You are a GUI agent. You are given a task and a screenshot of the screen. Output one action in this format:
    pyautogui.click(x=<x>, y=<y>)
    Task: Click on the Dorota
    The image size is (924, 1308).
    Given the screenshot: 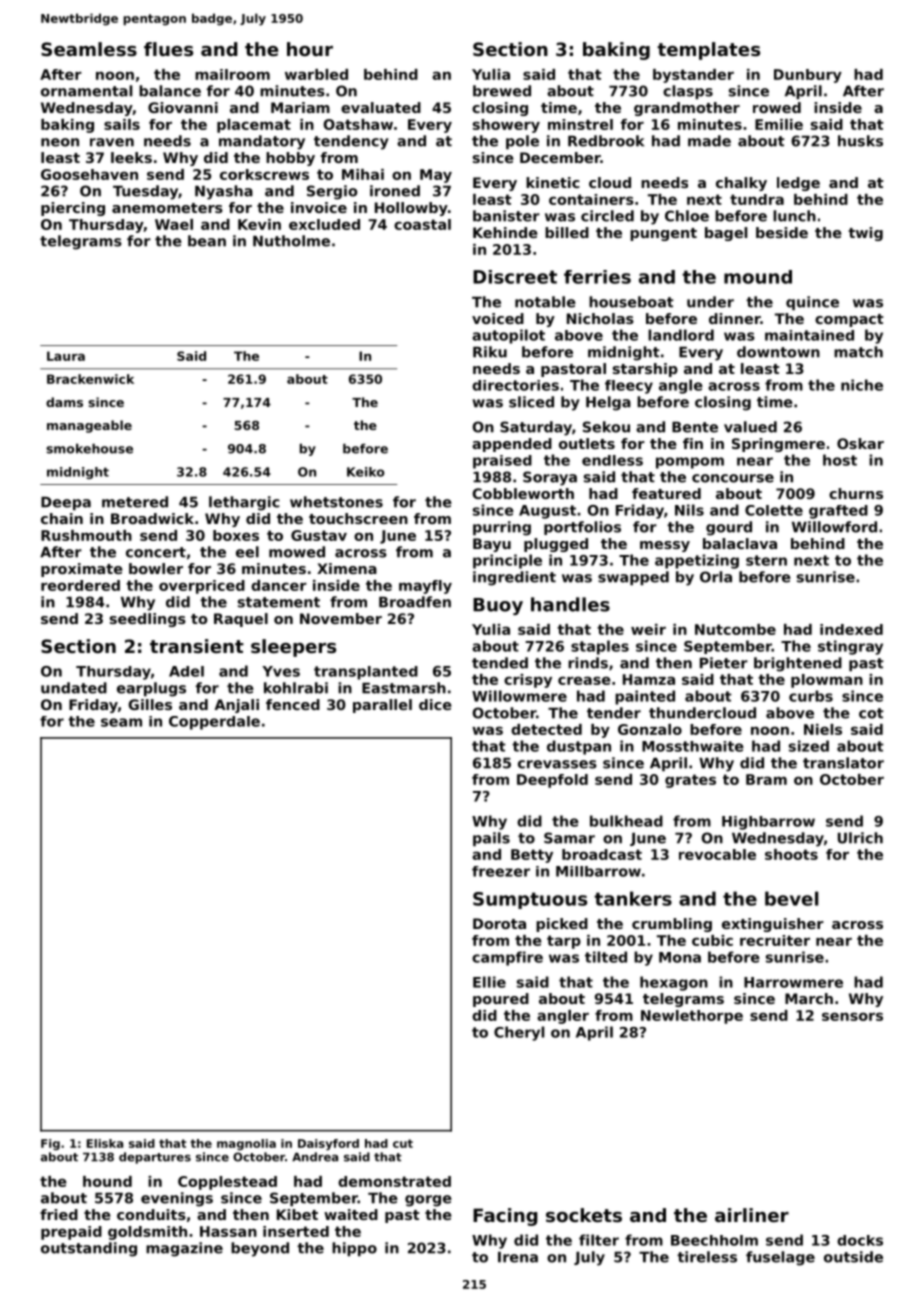 What is the action you would take?
    pyautogui.click(x=499, y=923)
